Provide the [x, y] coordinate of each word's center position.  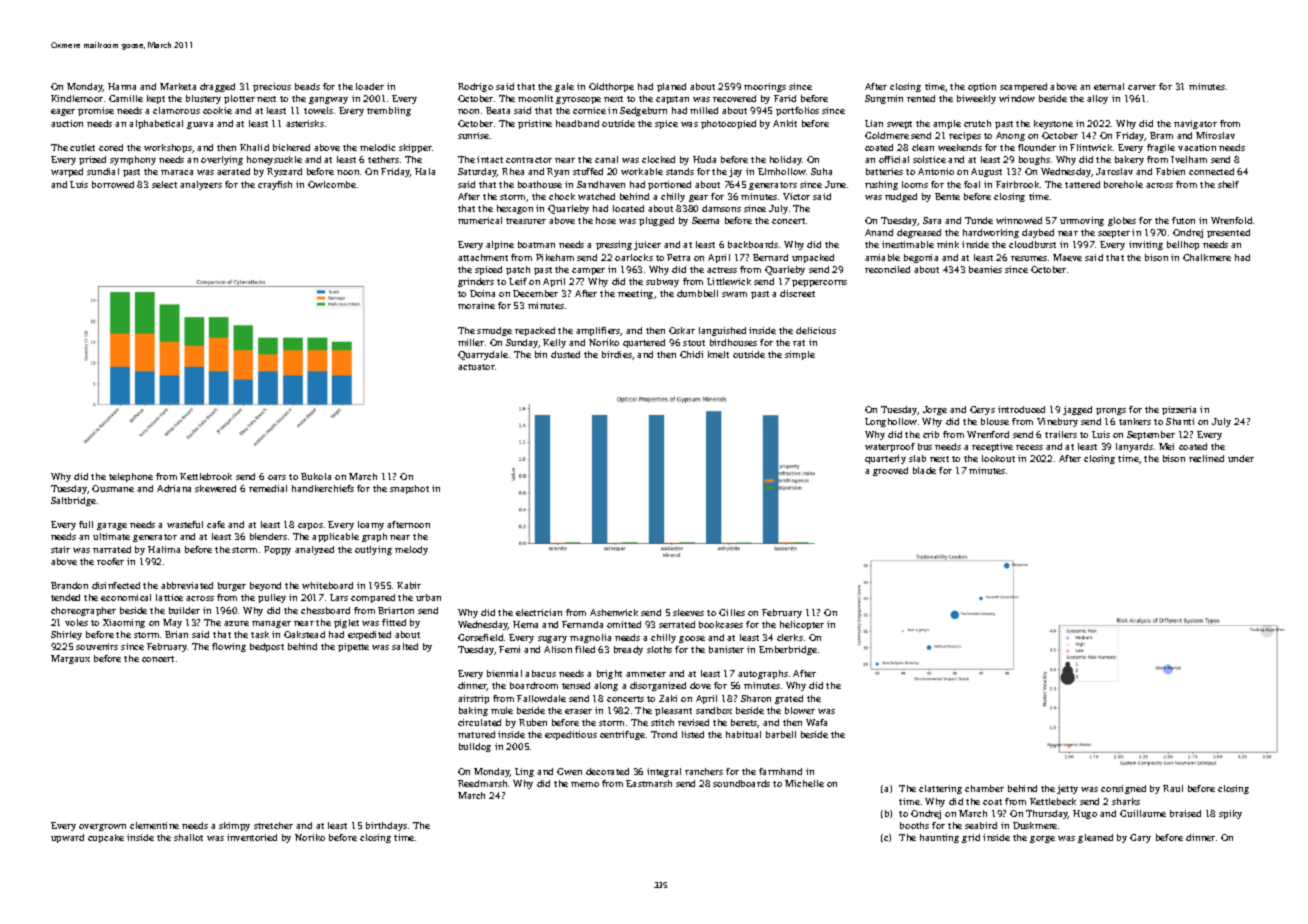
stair [60, 549]
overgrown [102, 827]
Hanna [122, 86]
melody [411, 550]
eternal [1109, 86]
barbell [781, 734]
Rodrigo [475, 87]
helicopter [802, 625]
